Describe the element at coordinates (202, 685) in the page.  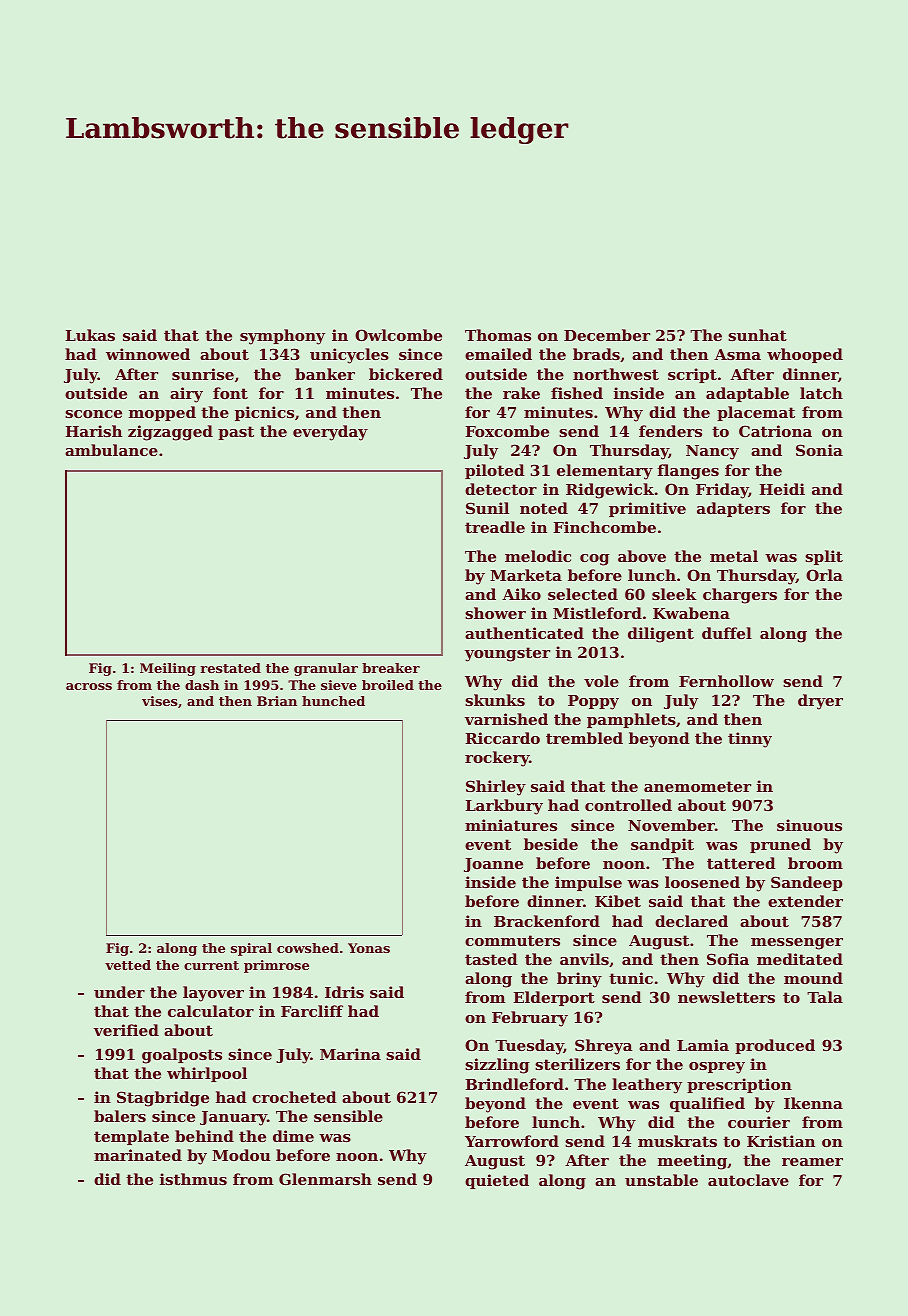
I see `dash` at that location.
